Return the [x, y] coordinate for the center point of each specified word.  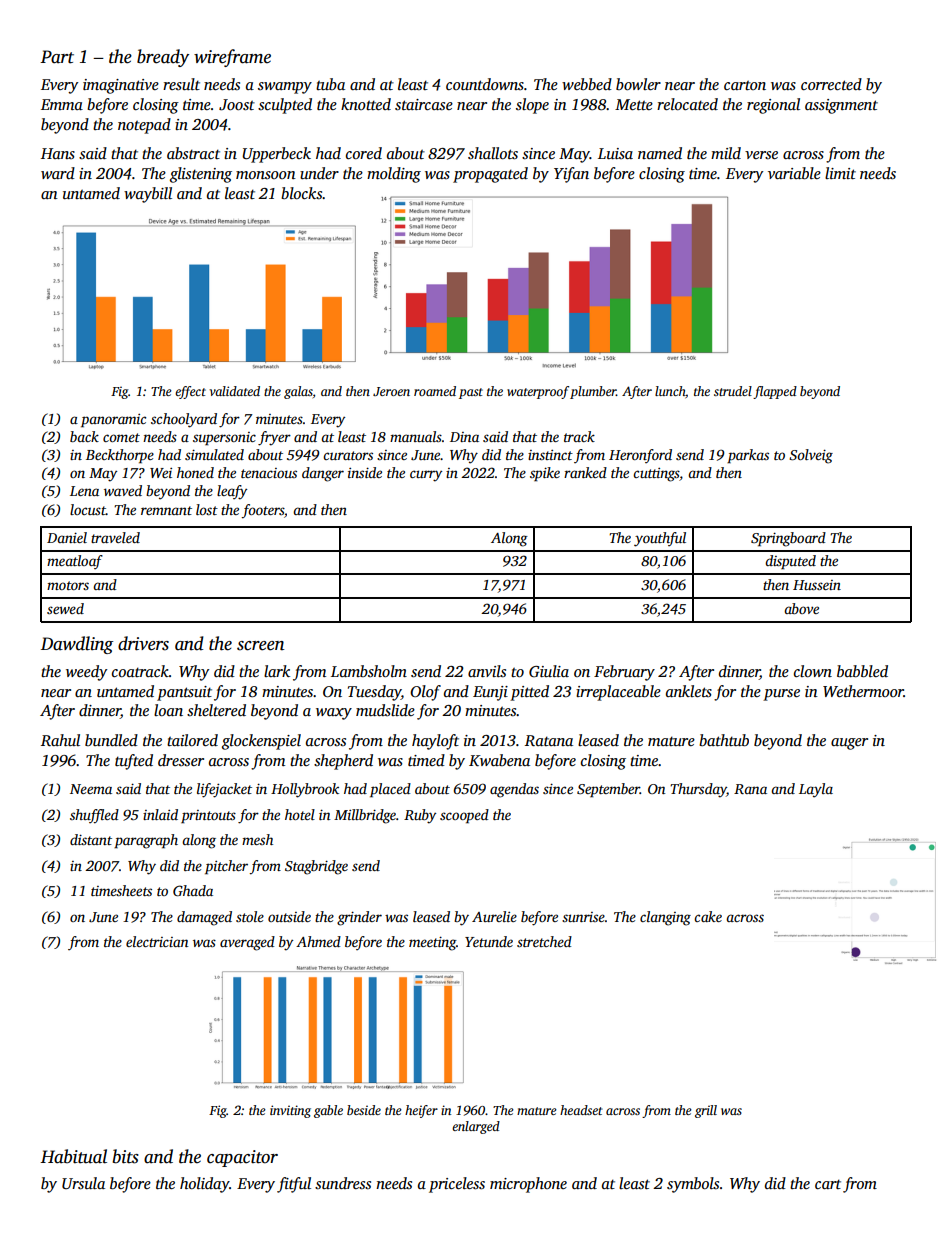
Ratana [549, 740]
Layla [816, 790]
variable [794, 173]
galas [298, 392]
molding [394, 175]
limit [840, 173]
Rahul [60, 740]
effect [190, 392]
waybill [148, 195]
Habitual [73, 1156]
